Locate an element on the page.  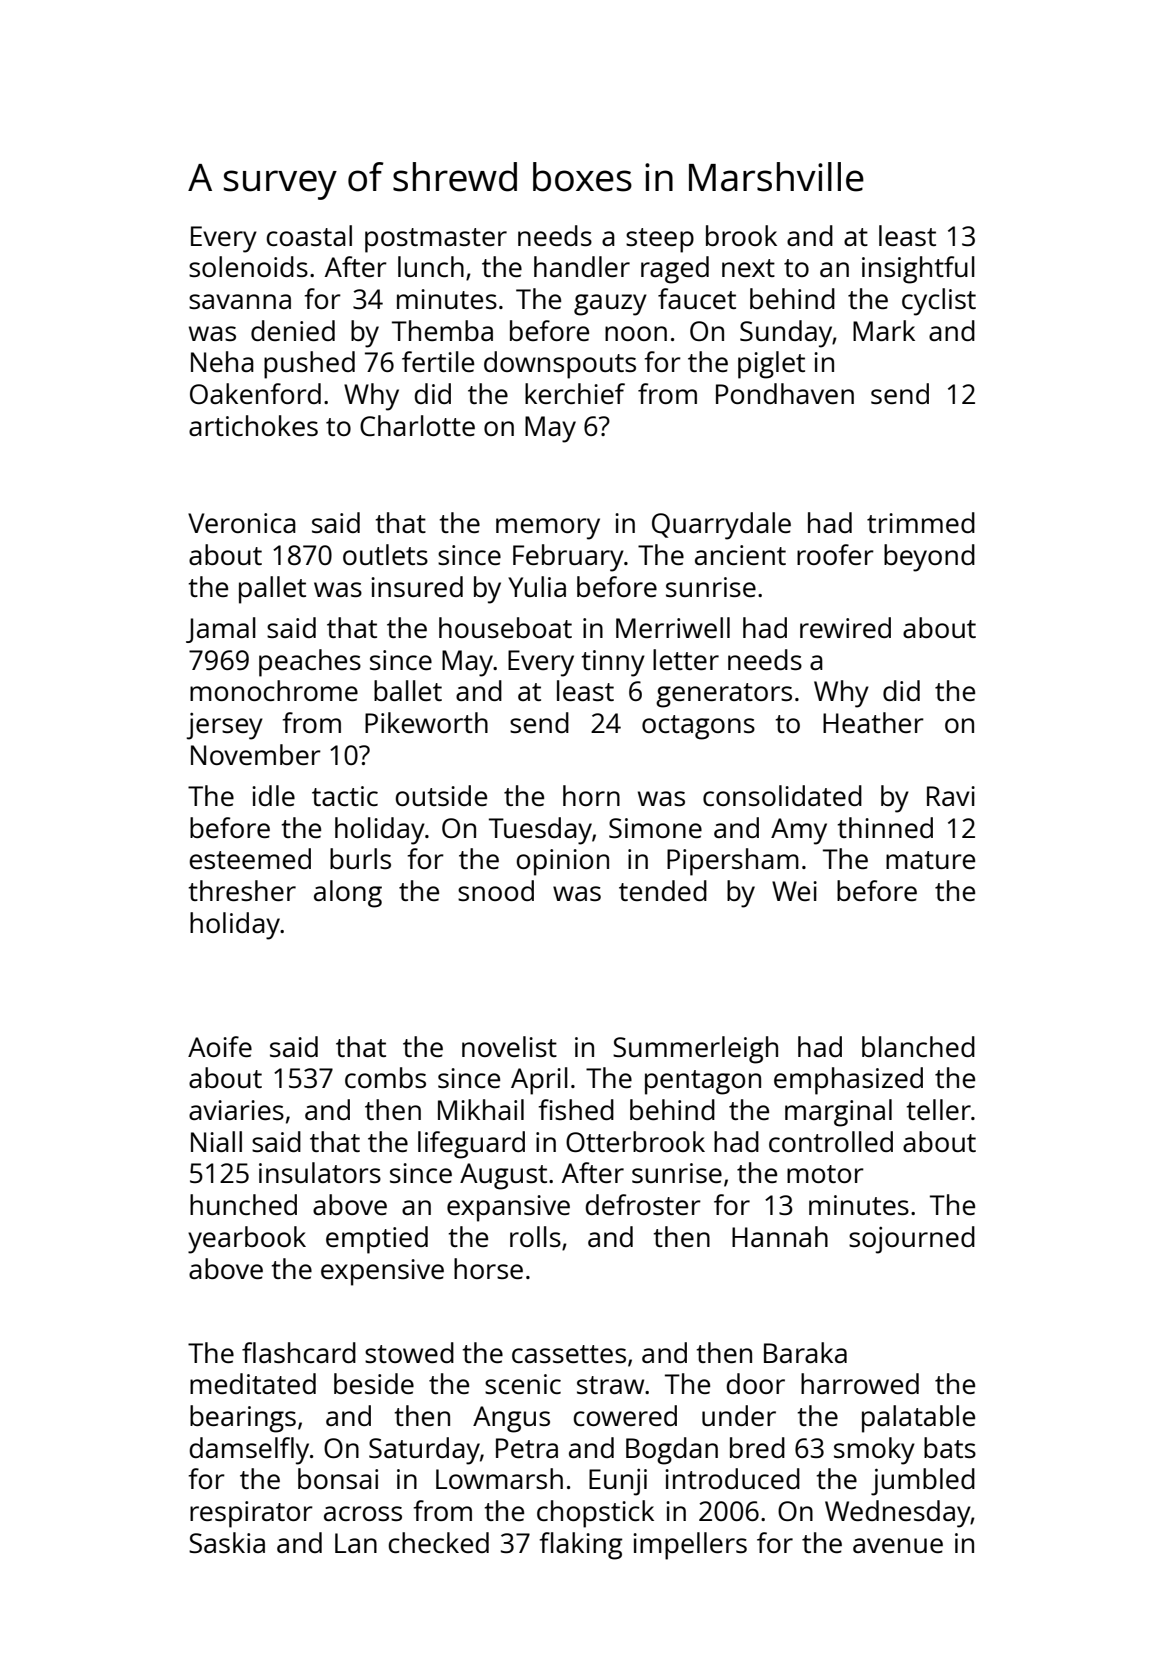
Saskia is located at coordinates (227, 1542).
